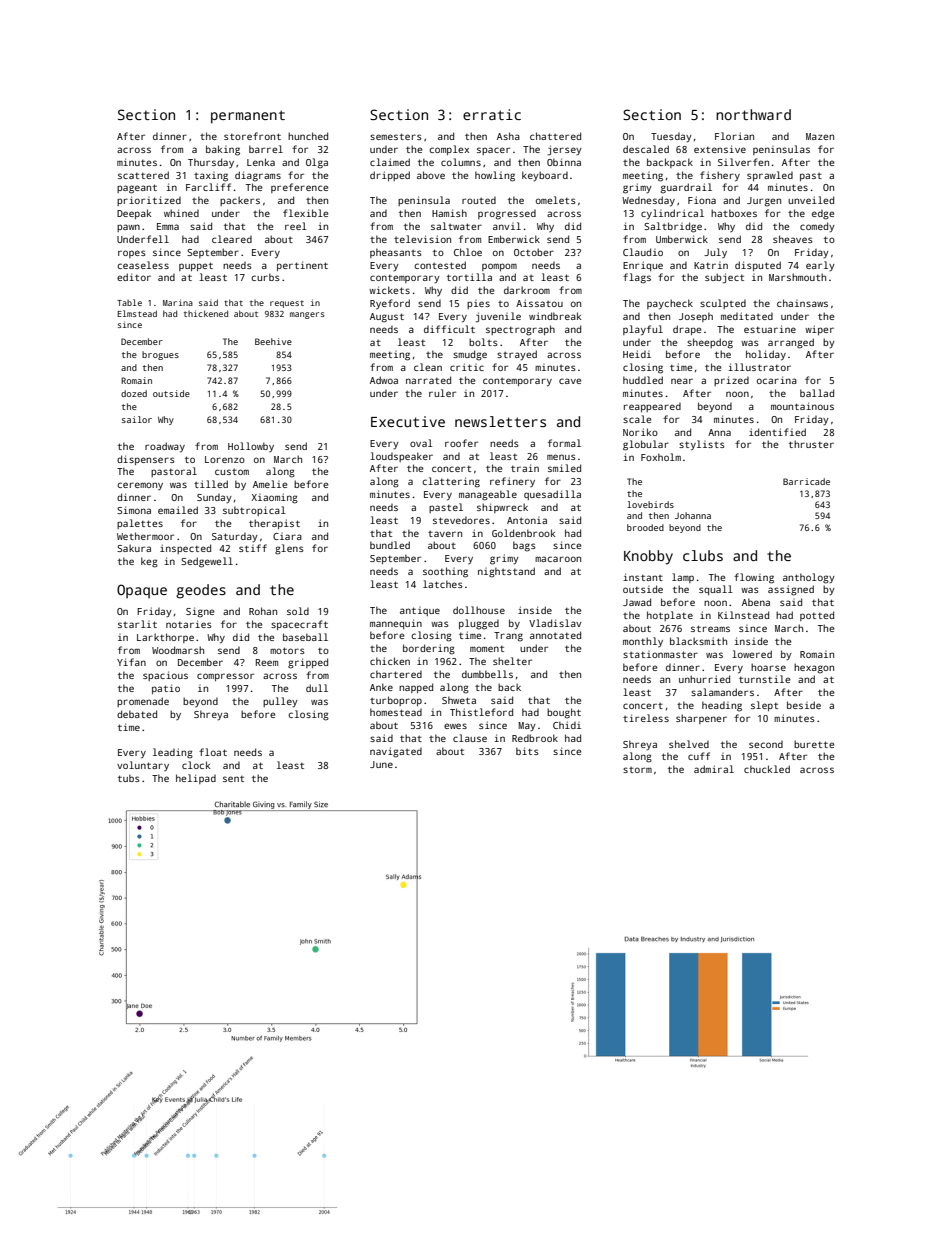 The height and width of the page is (1233, 952). I want to click on storm, so click(637, 770).
